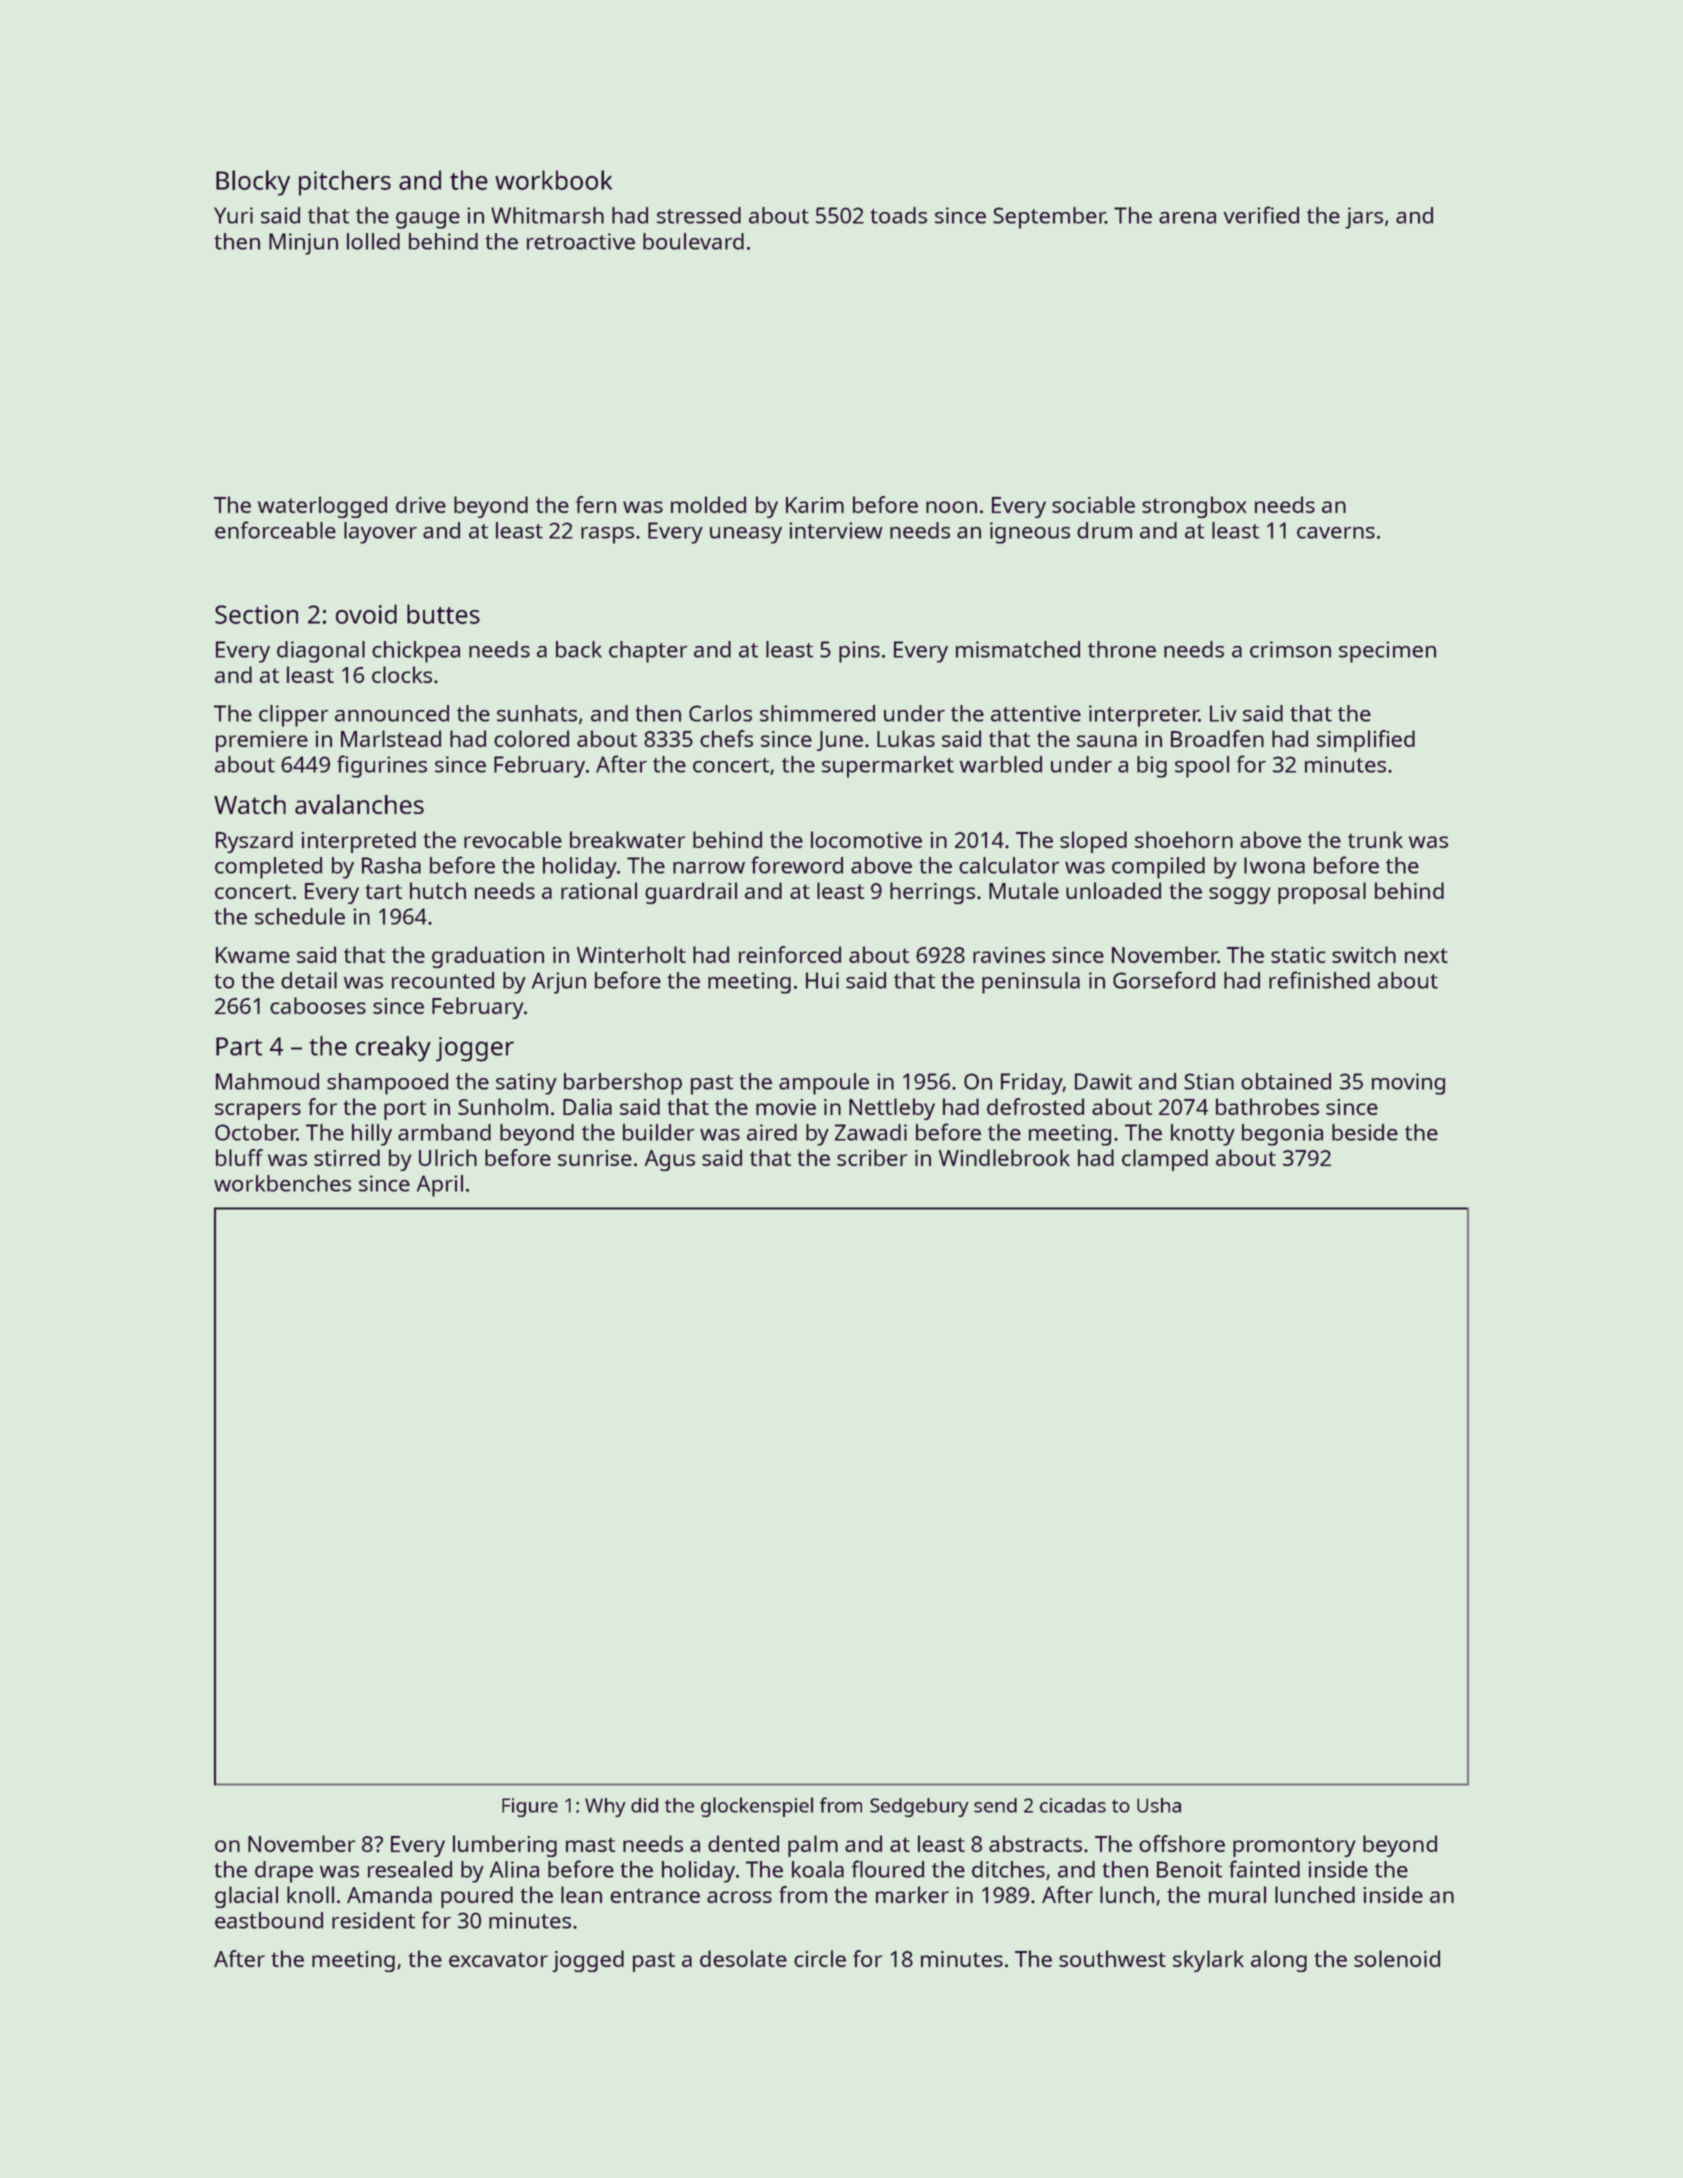  I want to click on igneous, so click(1030, 533).
